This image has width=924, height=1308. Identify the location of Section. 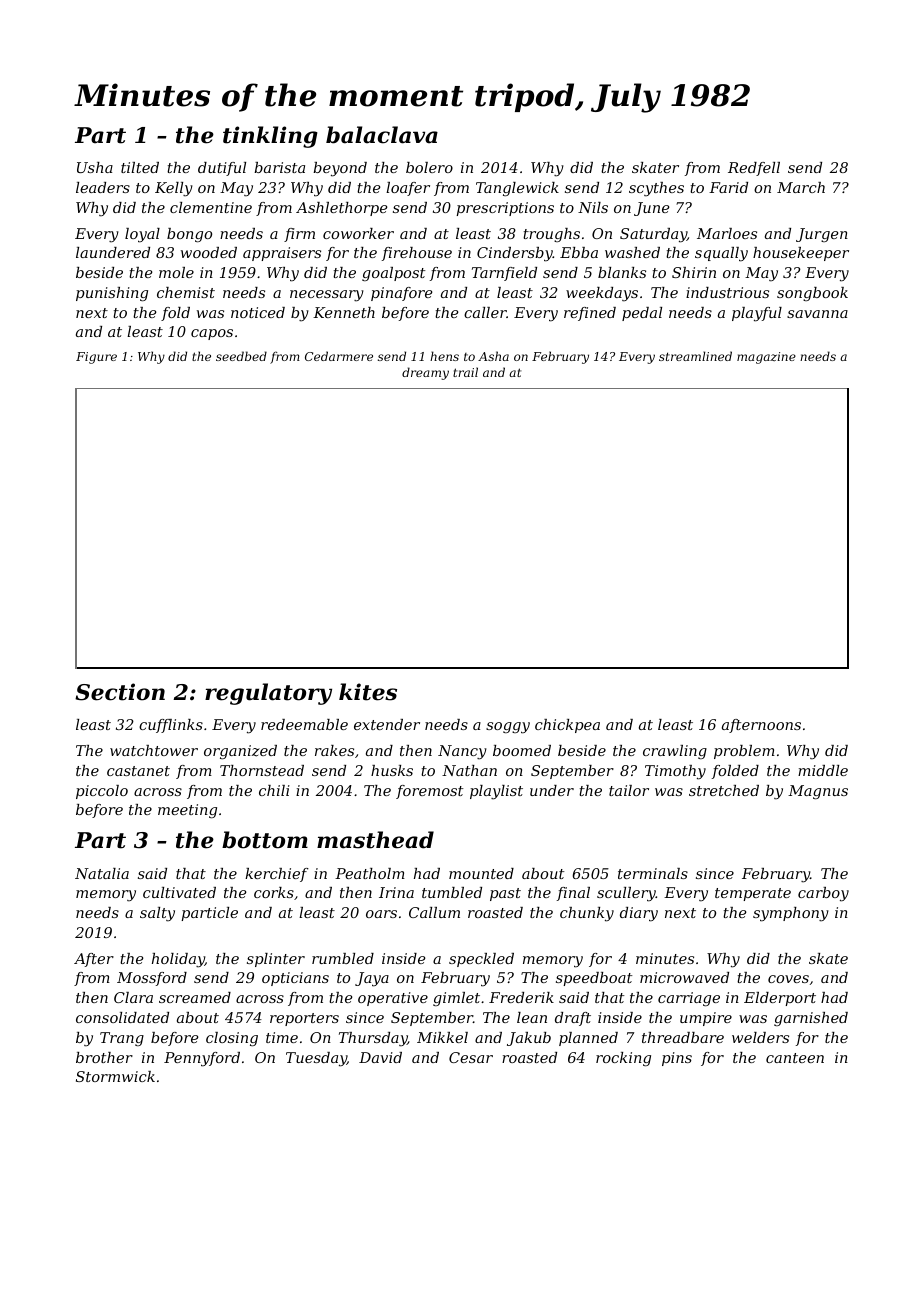
(120, 692).
